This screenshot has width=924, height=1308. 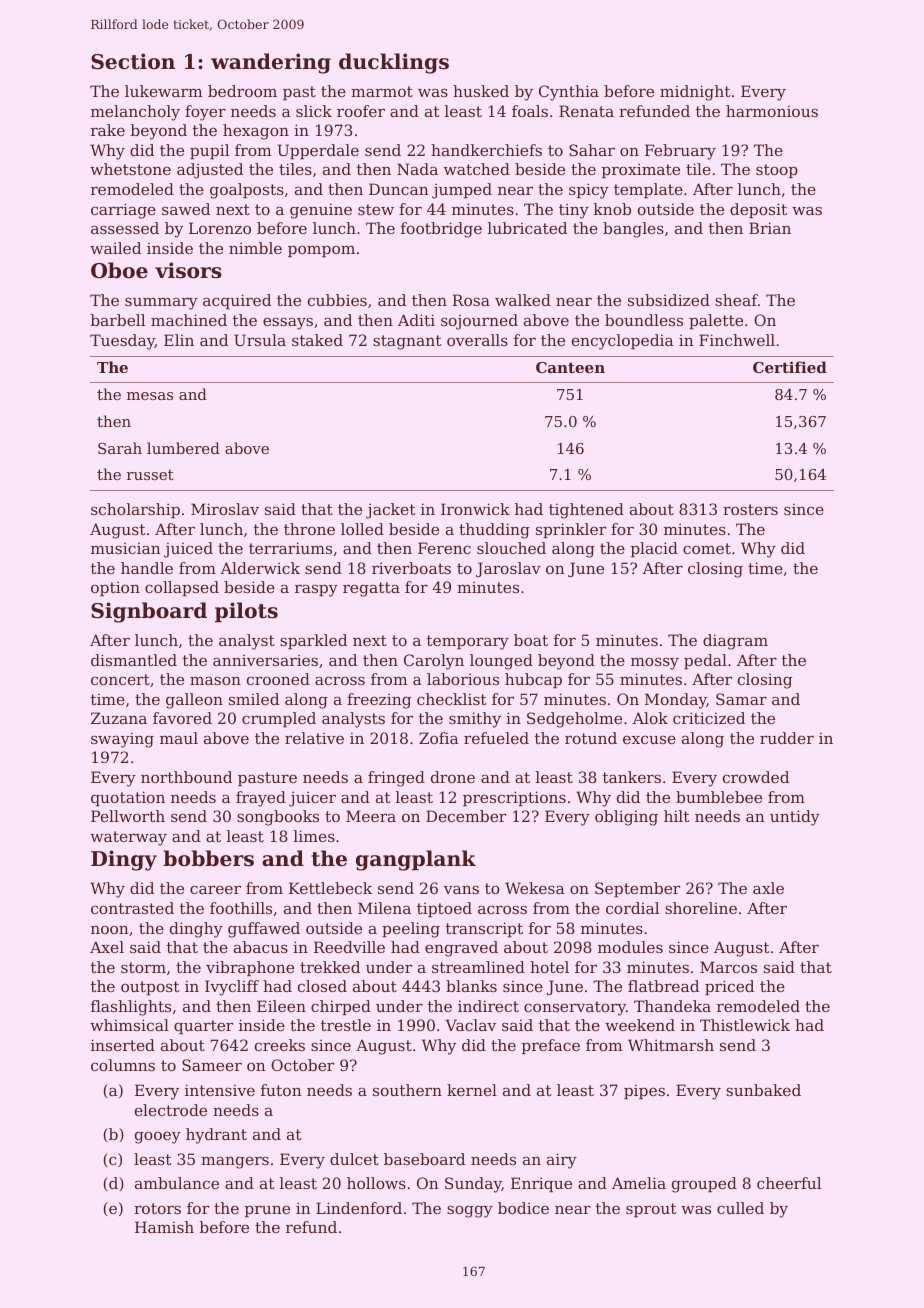 What do you see at coordinates (680, 152) in the screenshot?
I see `February` at bounding box center [680, 152].
